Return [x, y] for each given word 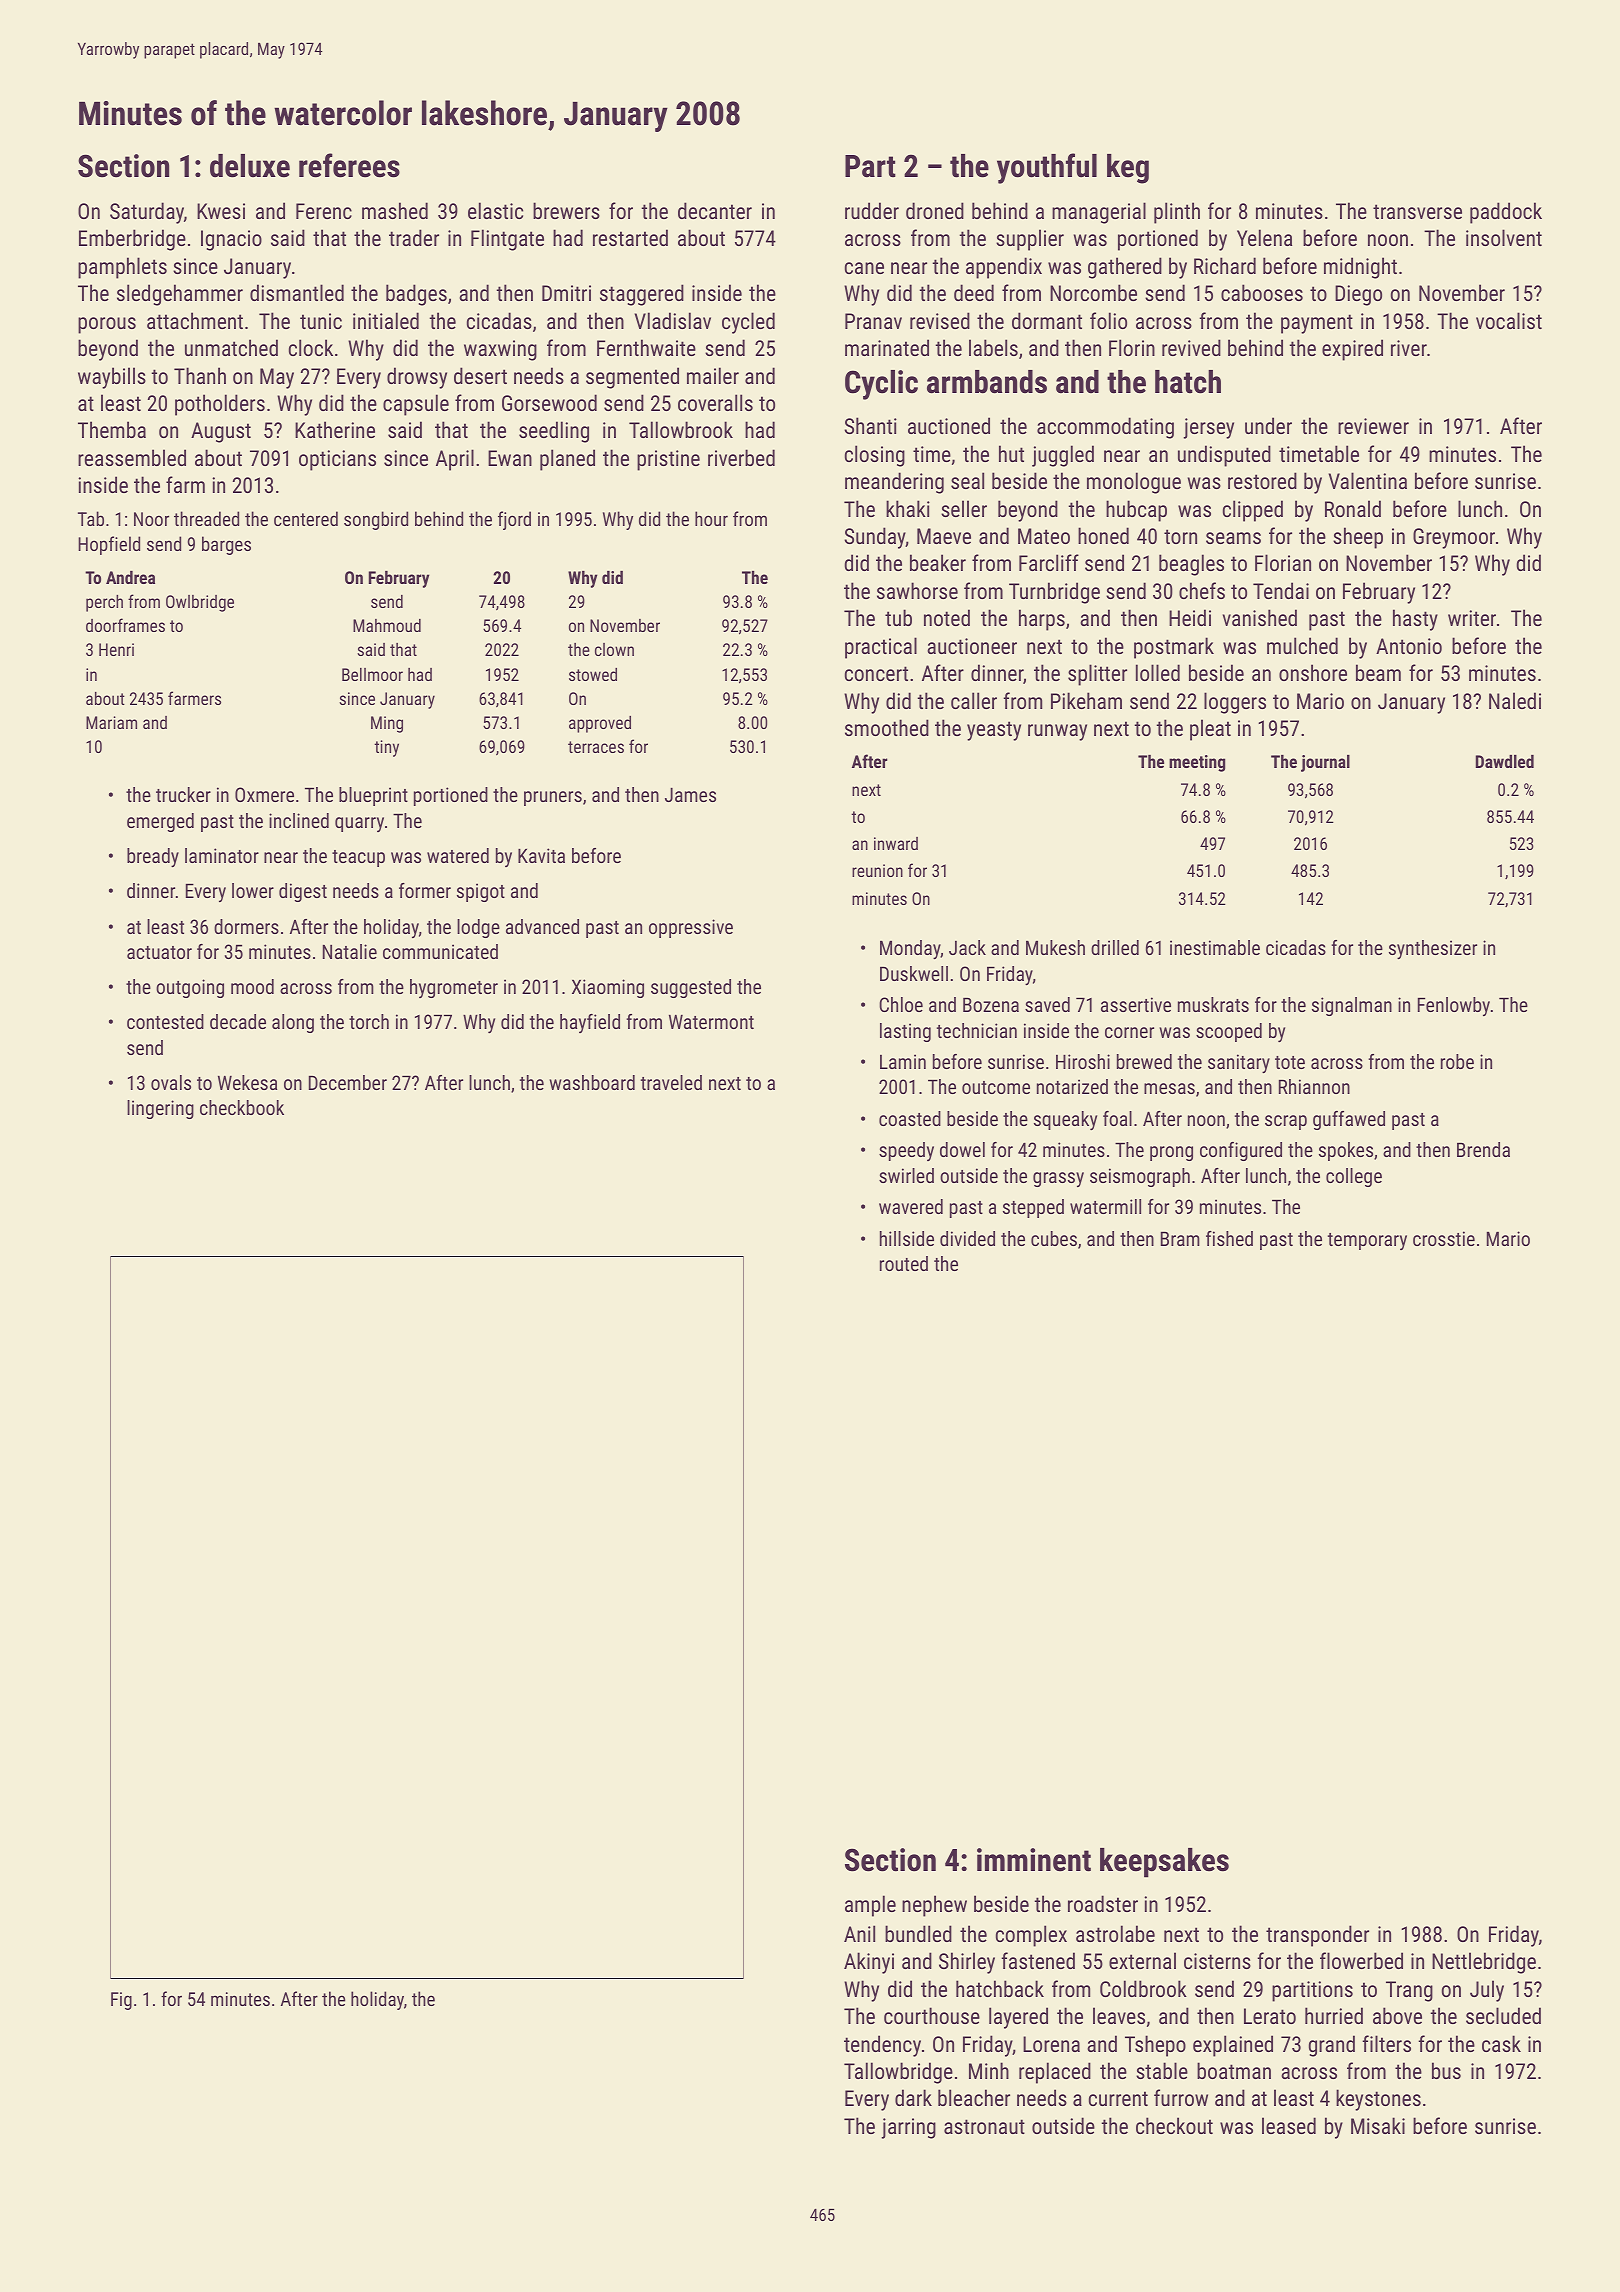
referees [349, 165]
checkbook [242, 1107]
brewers [566, 210]
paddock [1506, 213]
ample [870, 1906]
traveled [671, 1082]
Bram [1180, 1238]
